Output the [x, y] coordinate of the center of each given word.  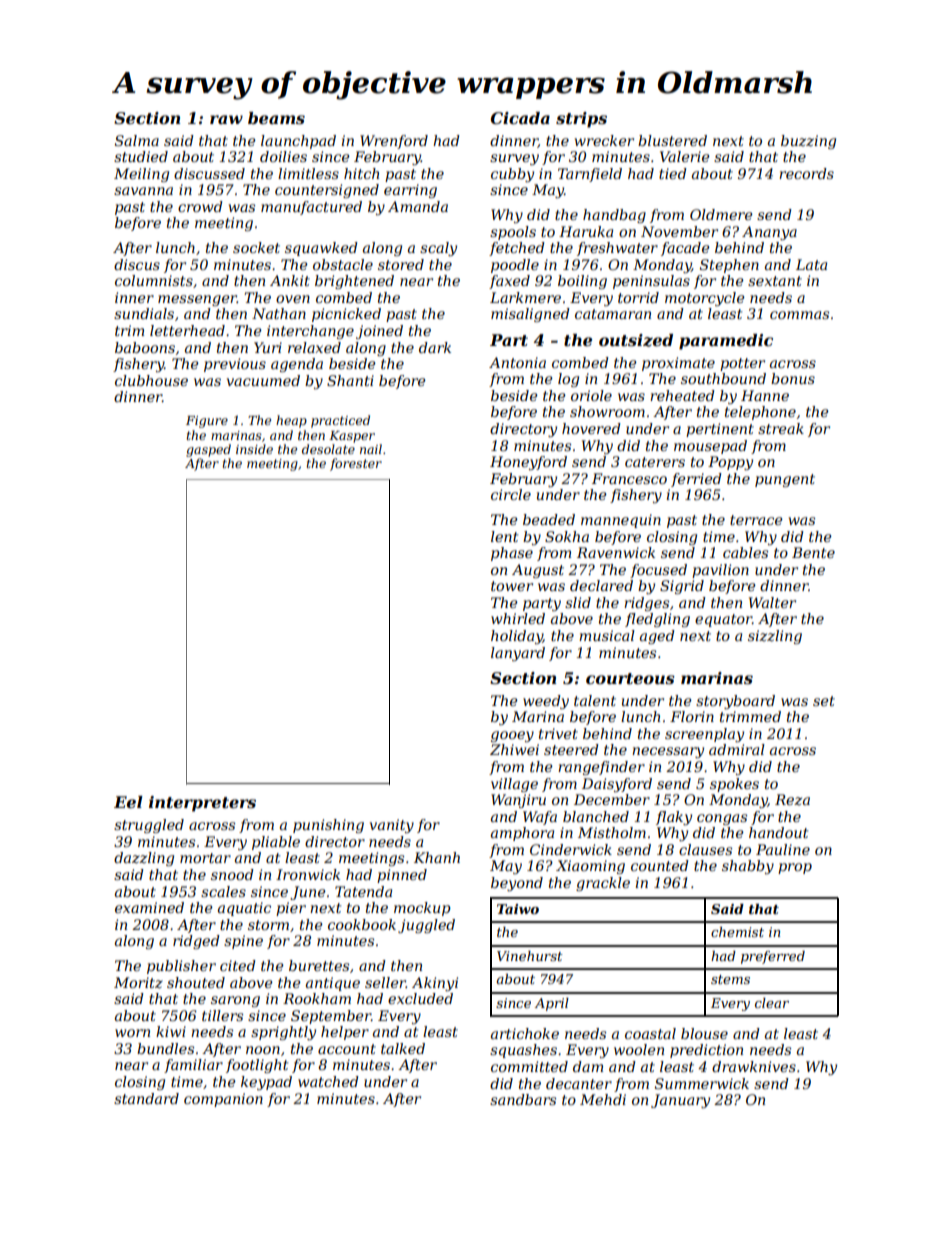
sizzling [775, 637]
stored [401, 264]
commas [799, 315]
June [308, 893]
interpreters [202, 804]
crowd [200, 206]
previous [235, 365]
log [568, 380]
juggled [426, 926]
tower [512, 586]
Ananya [769, 233]
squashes [523, 1051]
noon [263, 1050]
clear [772, 1003]
